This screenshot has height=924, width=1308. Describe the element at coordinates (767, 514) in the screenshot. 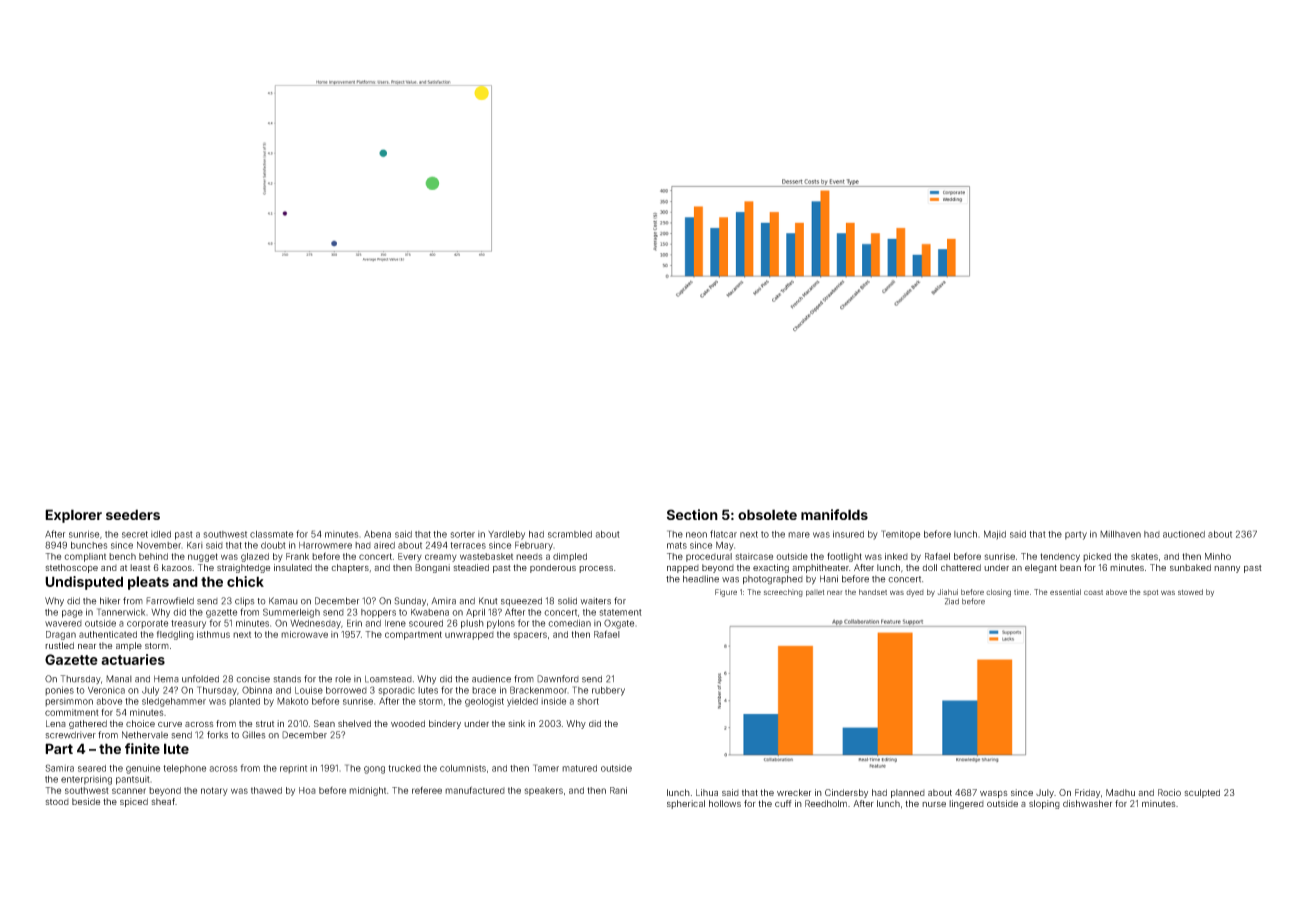

I see `obsolete` at that location.
